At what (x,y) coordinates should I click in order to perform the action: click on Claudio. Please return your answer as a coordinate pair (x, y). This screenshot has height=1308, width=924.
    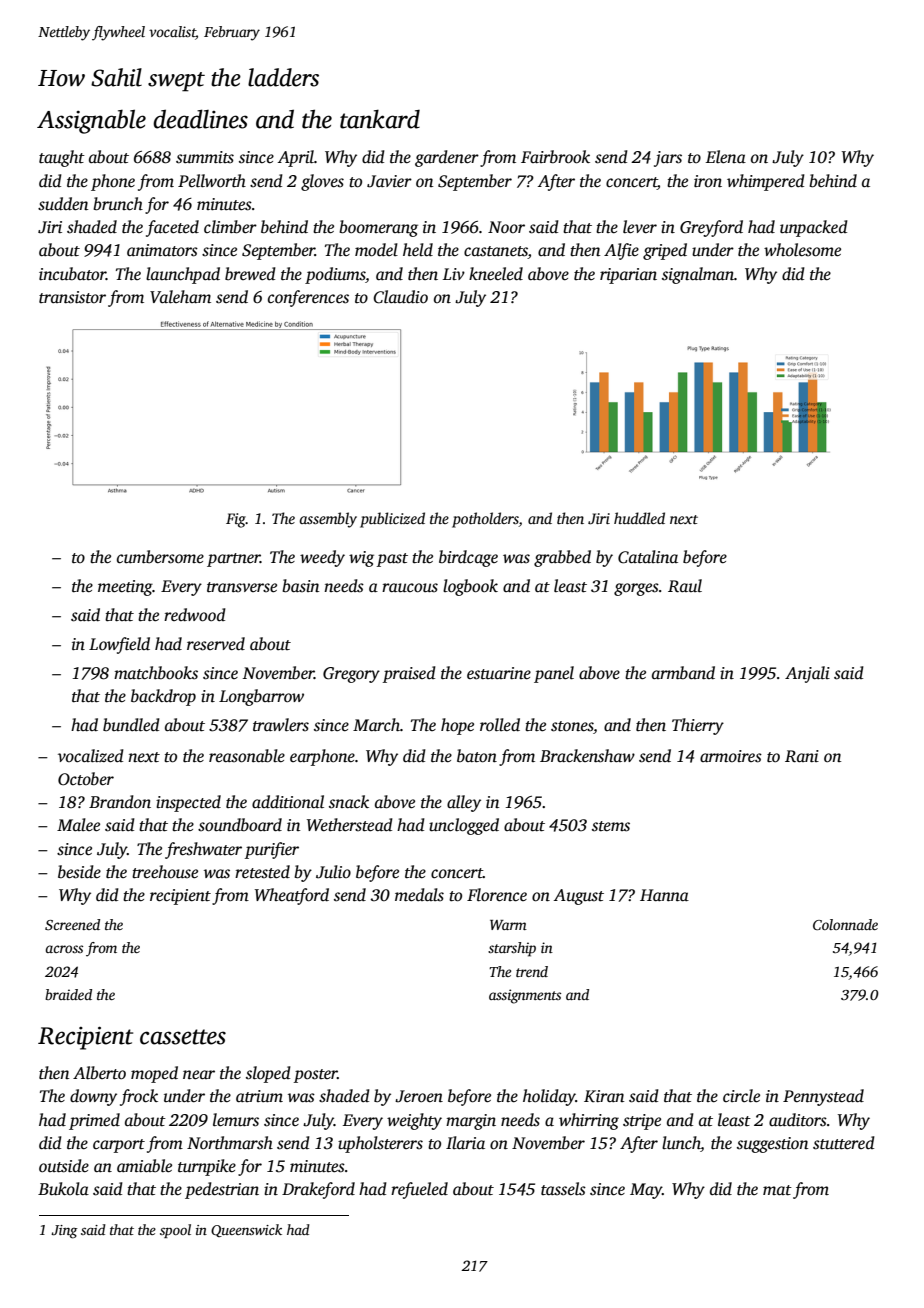
    Looking at the image, I should click on (400, 297).
